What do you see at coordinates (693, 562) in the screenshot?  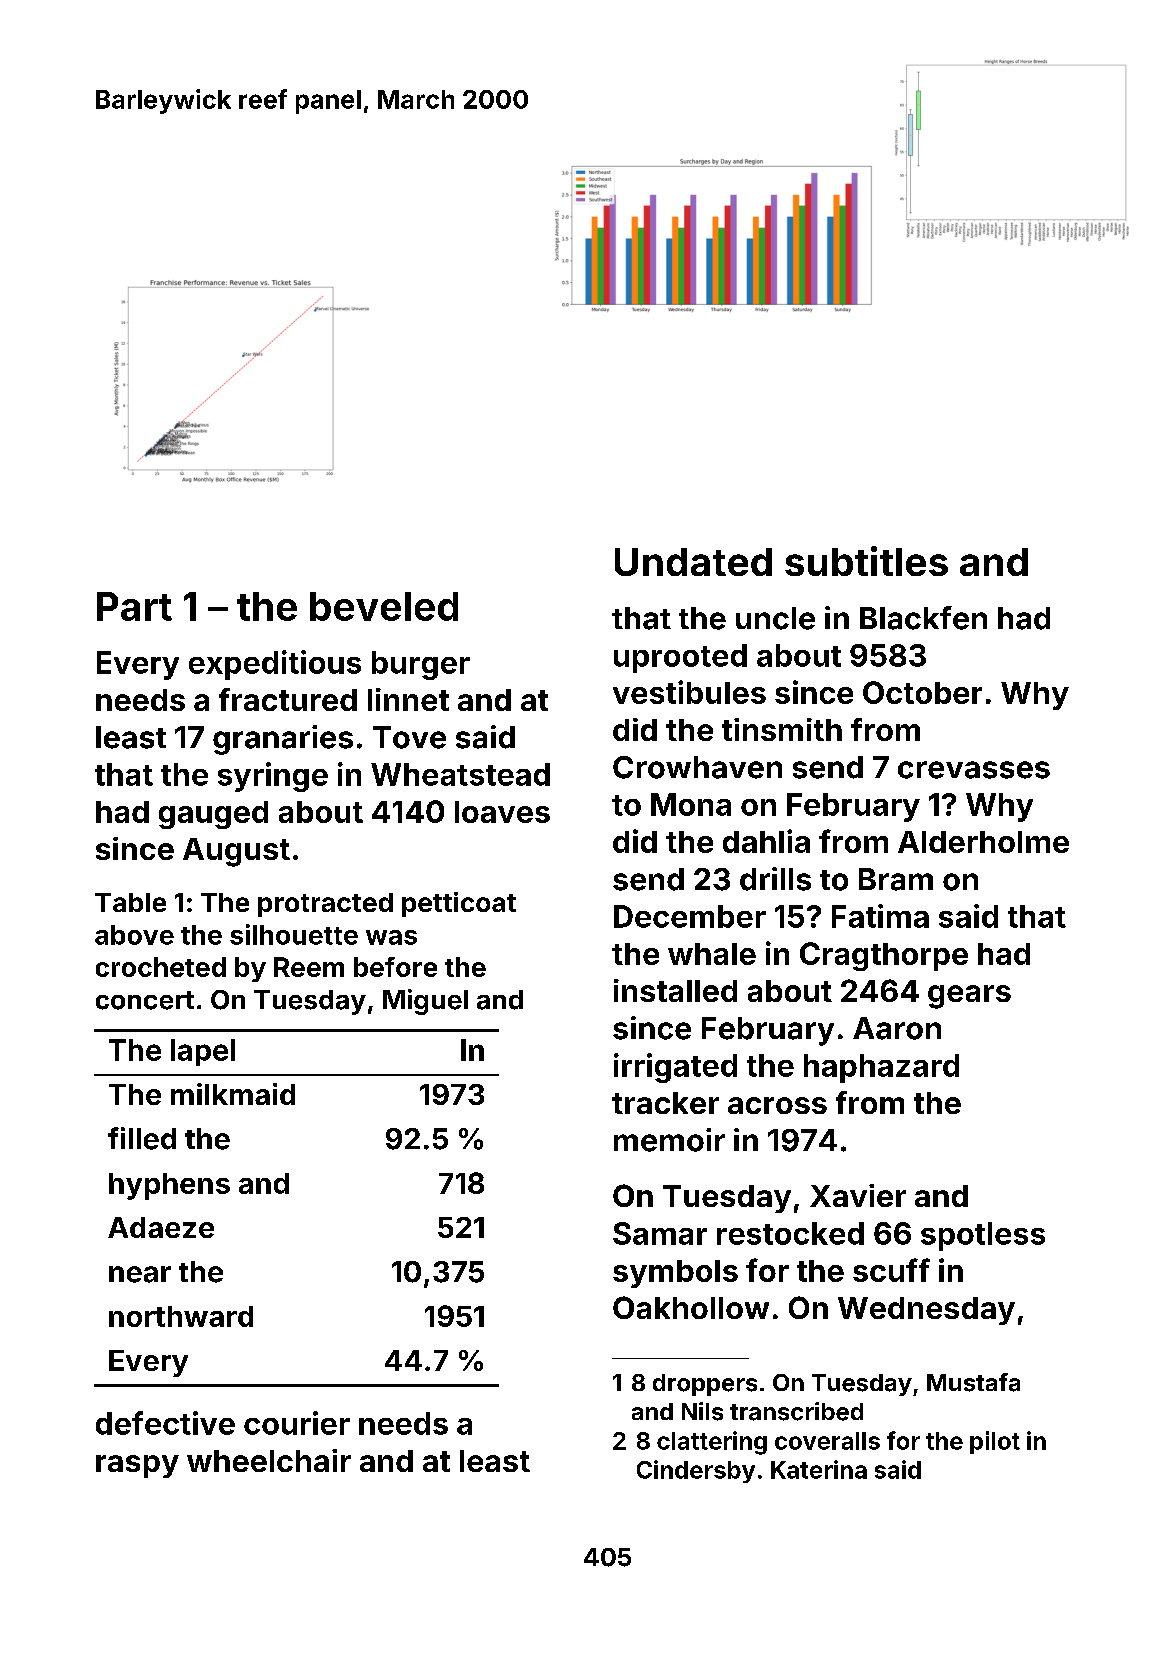 I see `Undated` at bounding box center [693, 562].
